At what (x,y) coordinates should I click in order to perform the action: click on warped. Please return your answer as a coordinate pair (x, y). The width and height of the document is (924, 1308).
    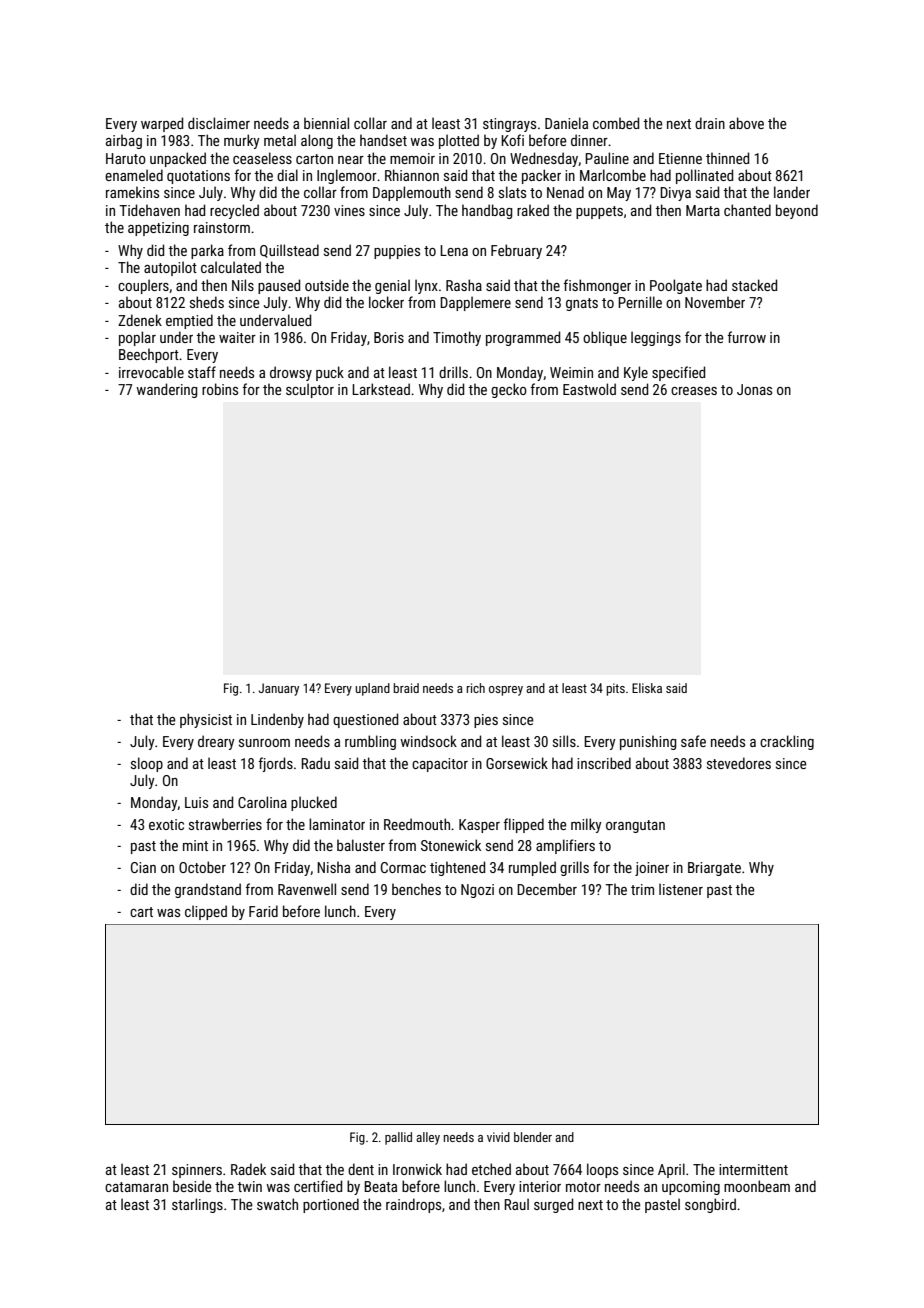
    Looking at the image, I should click on (162, 124).
